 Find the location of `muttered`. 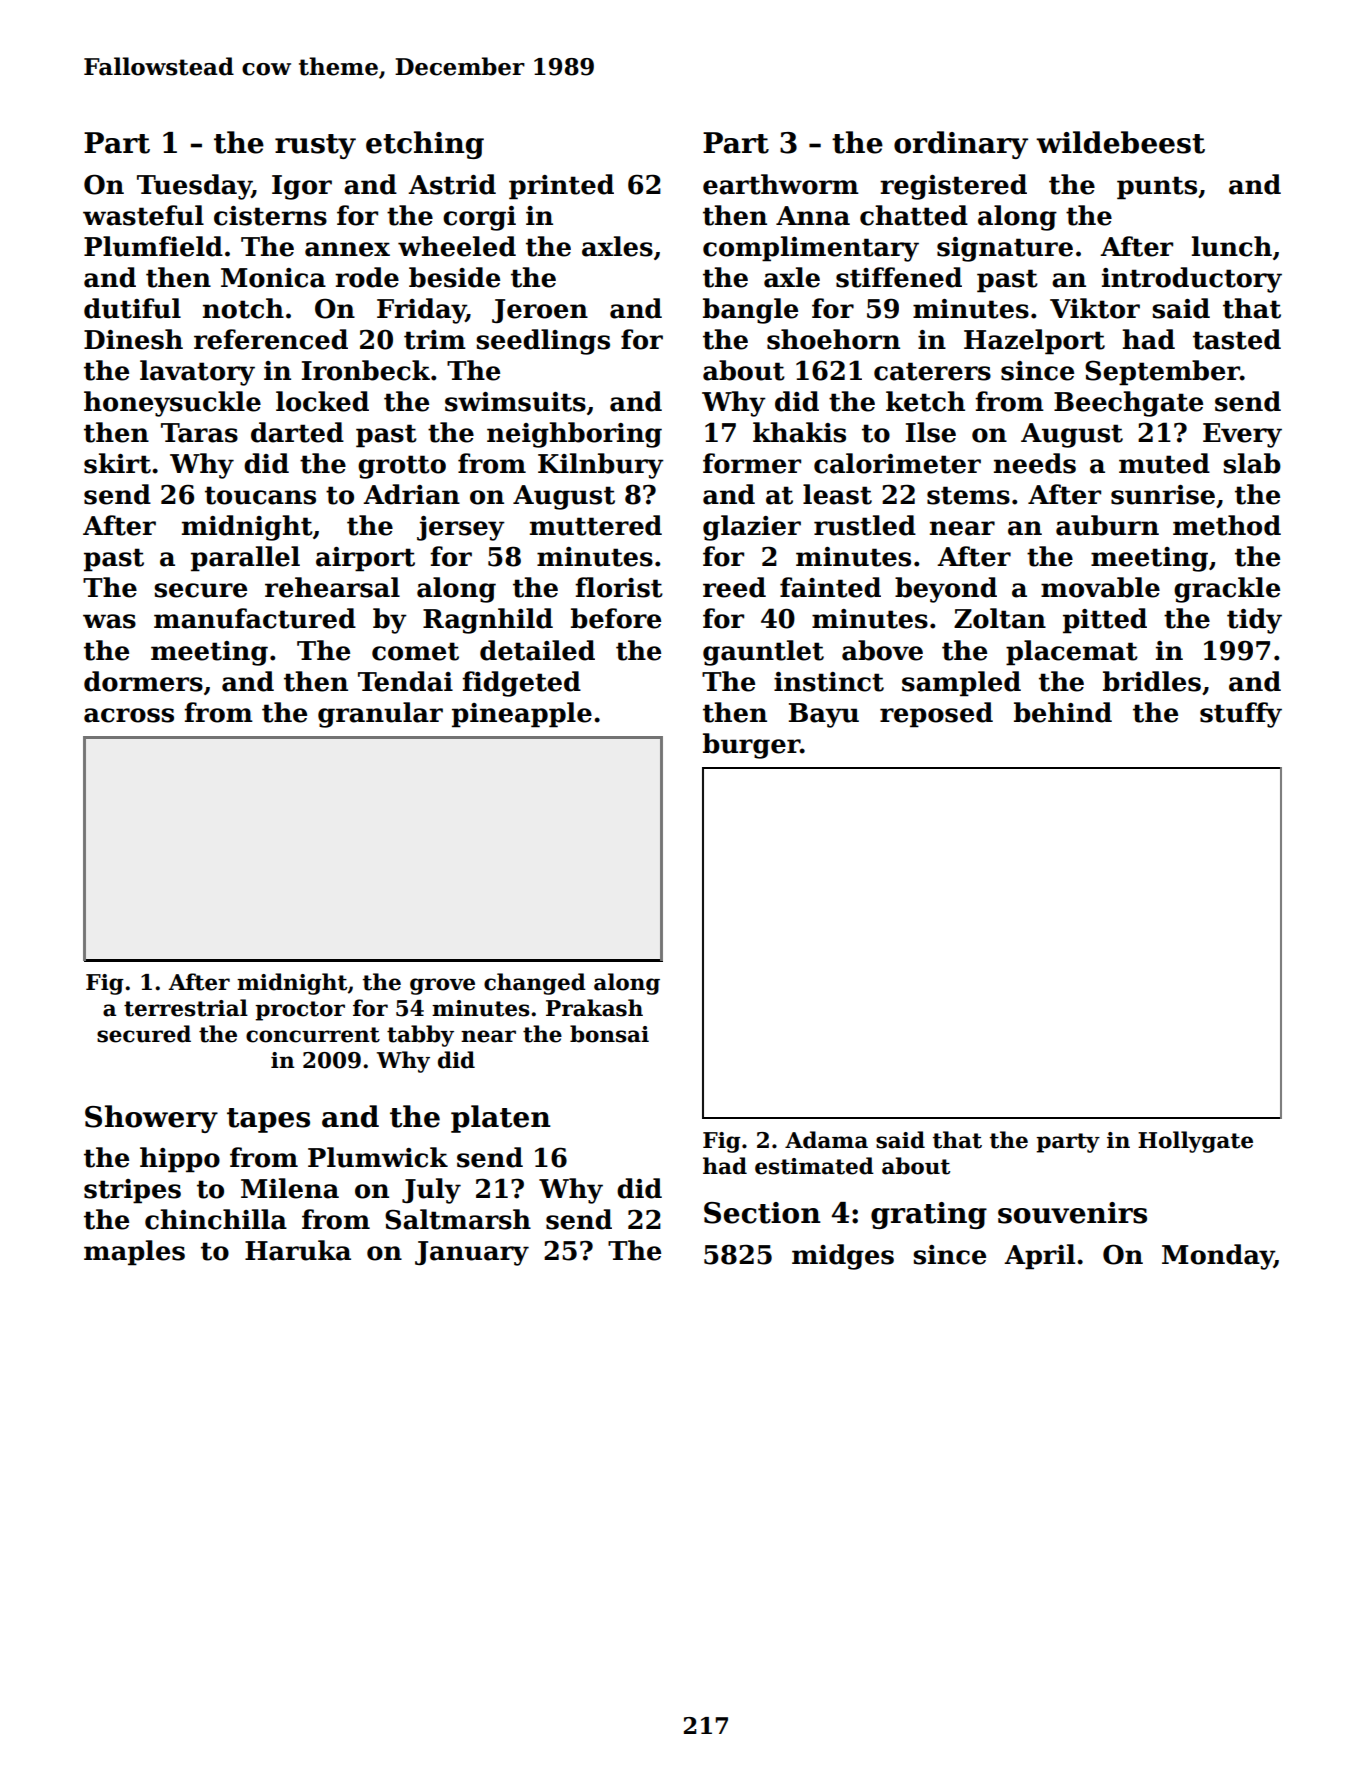

muttered is located at coordinates (596, 525).
